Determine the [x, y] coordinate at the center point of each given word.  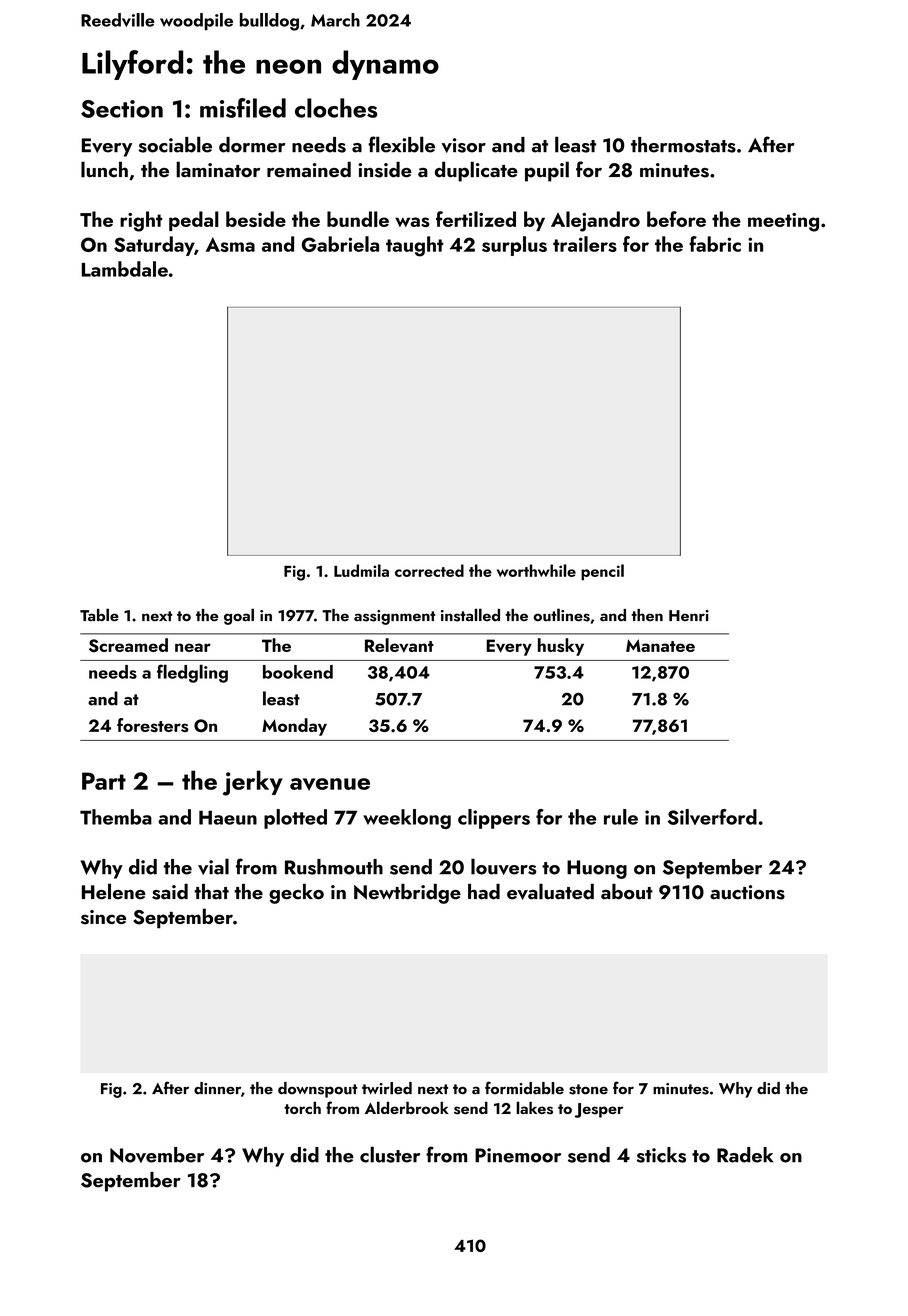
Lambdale [125, 269]
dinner [217, 1088]
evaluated [550, 891]
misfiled [243, 108]
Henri [689, 615]
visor [464, 145]
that [211, 892]
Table [99, 614]
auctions [747, 892]
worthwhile [536, 570]
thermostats [683, 145]
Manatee [660, 645]
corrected [429, 570]
